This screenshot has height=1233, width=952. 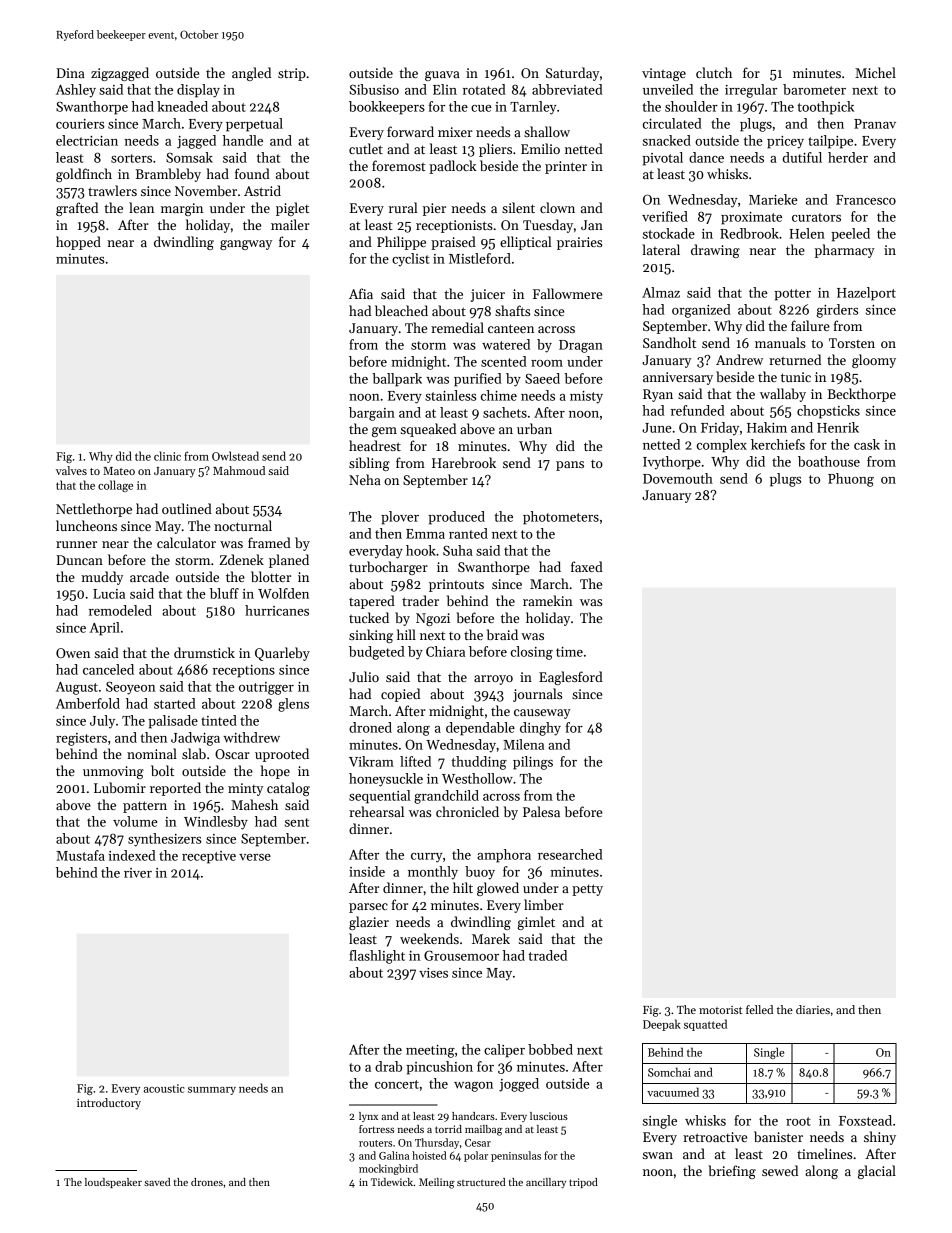 I want to click on summary, so click(x=212, y=1091).
